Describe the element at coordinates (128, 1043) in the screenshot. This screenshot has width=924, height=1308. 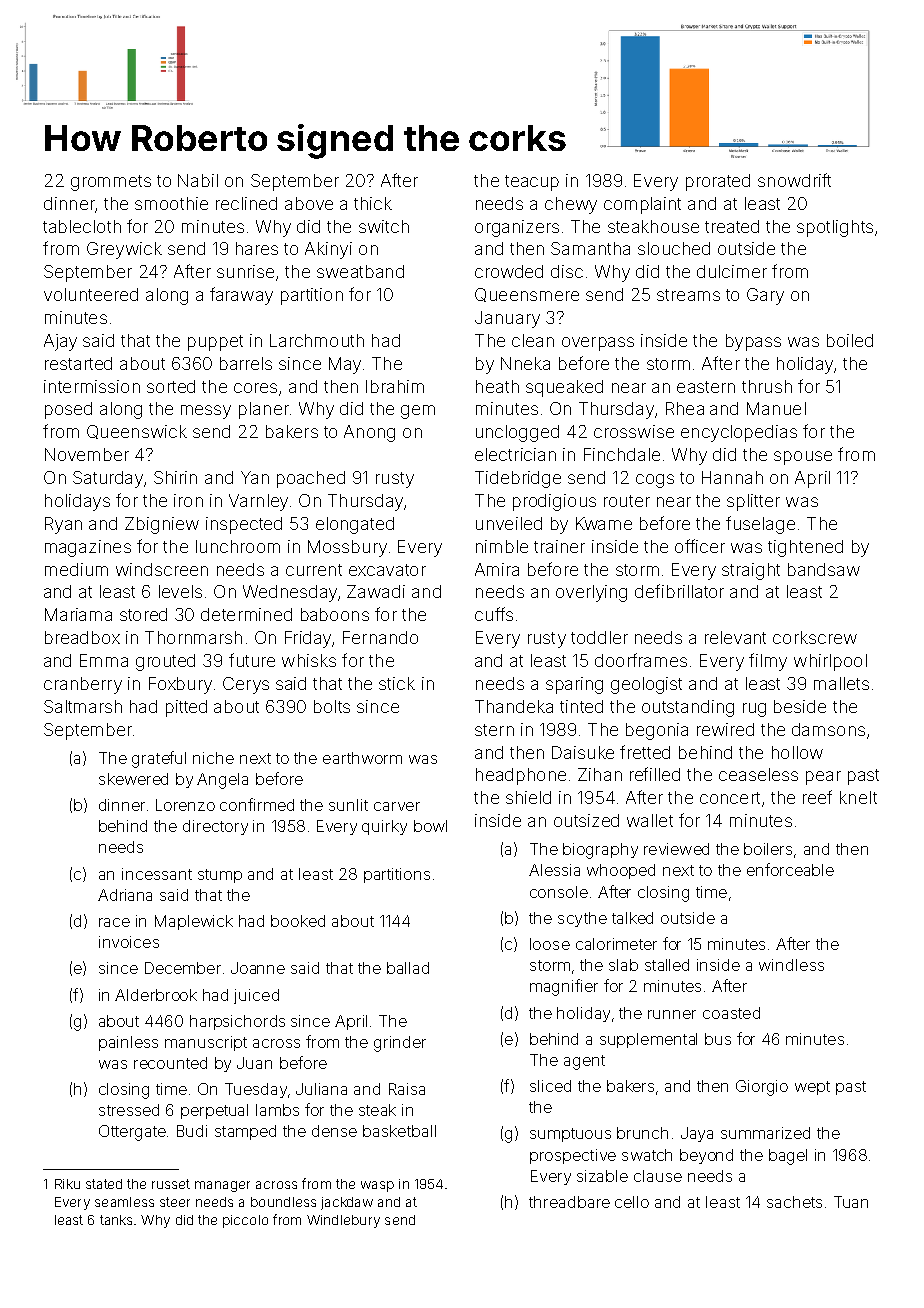
I see `painless` at that location.
